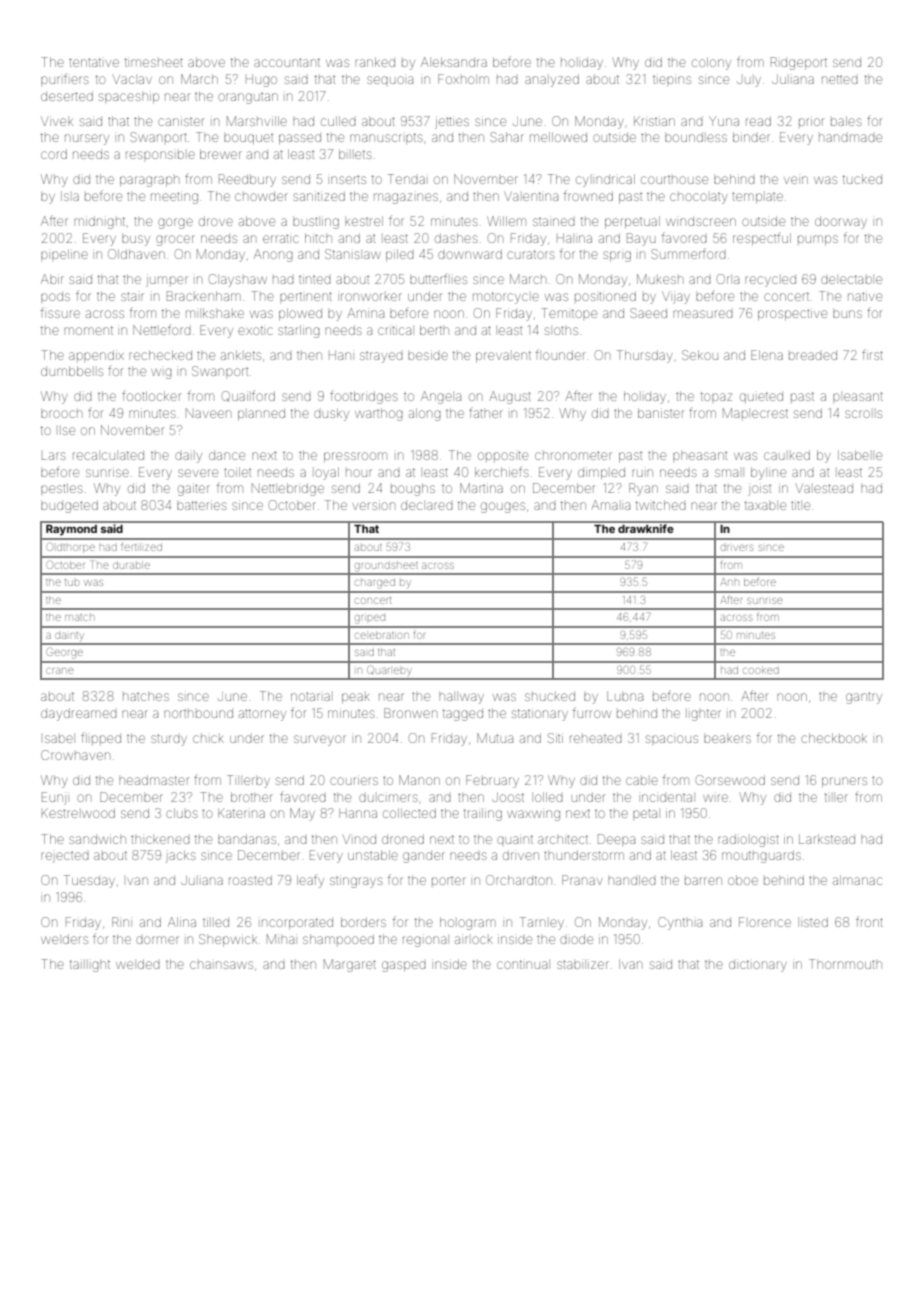 The image size is (924, 1308). What do you see at coordinates (364, 397) in the image?
I see `footbridges` at bounding box center [364, 397].
